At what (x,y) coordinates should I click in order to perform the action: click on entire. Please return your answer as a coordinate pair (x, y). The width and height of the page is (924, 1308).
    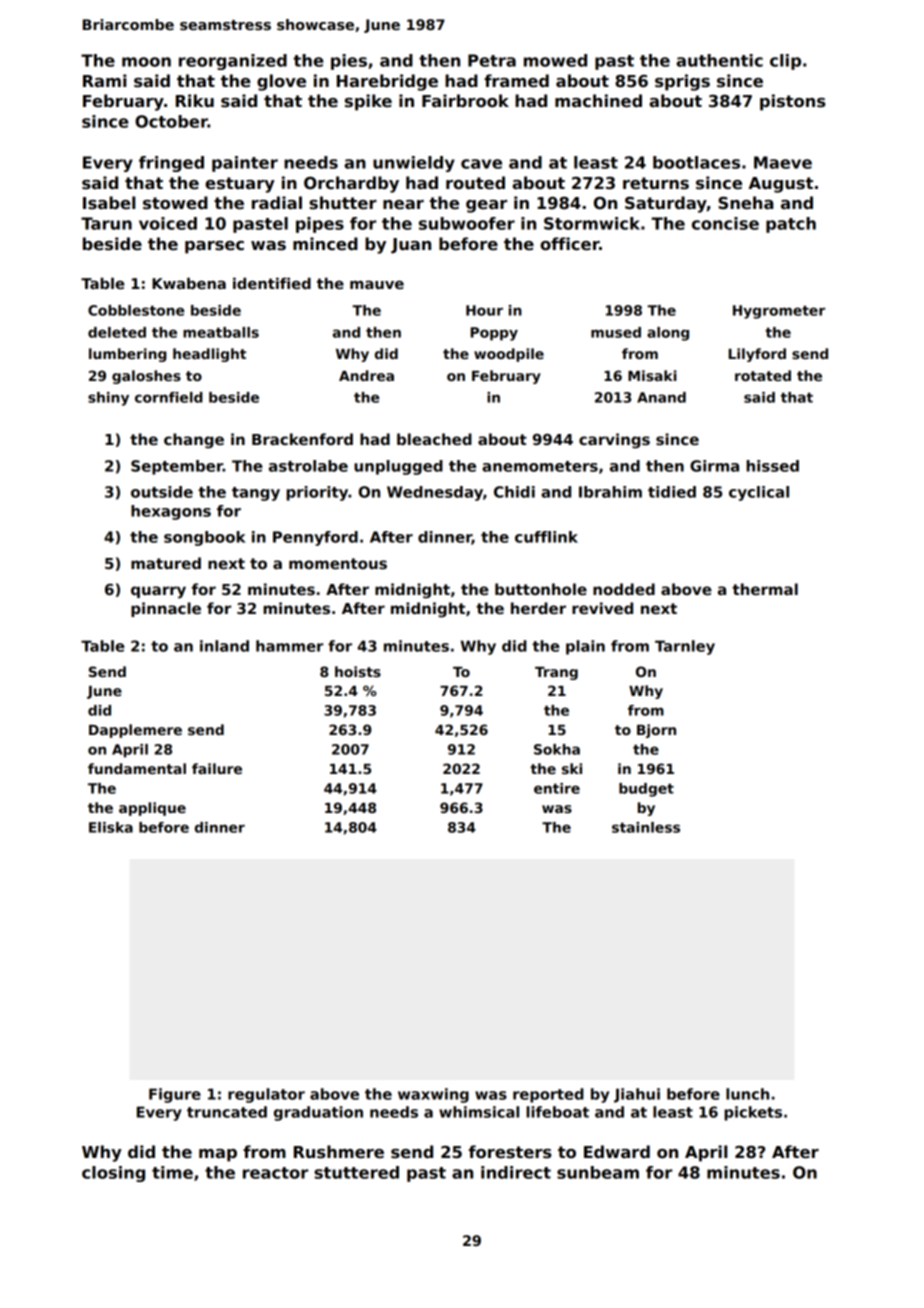
    Looking at the image, I should click on (557, 788).
